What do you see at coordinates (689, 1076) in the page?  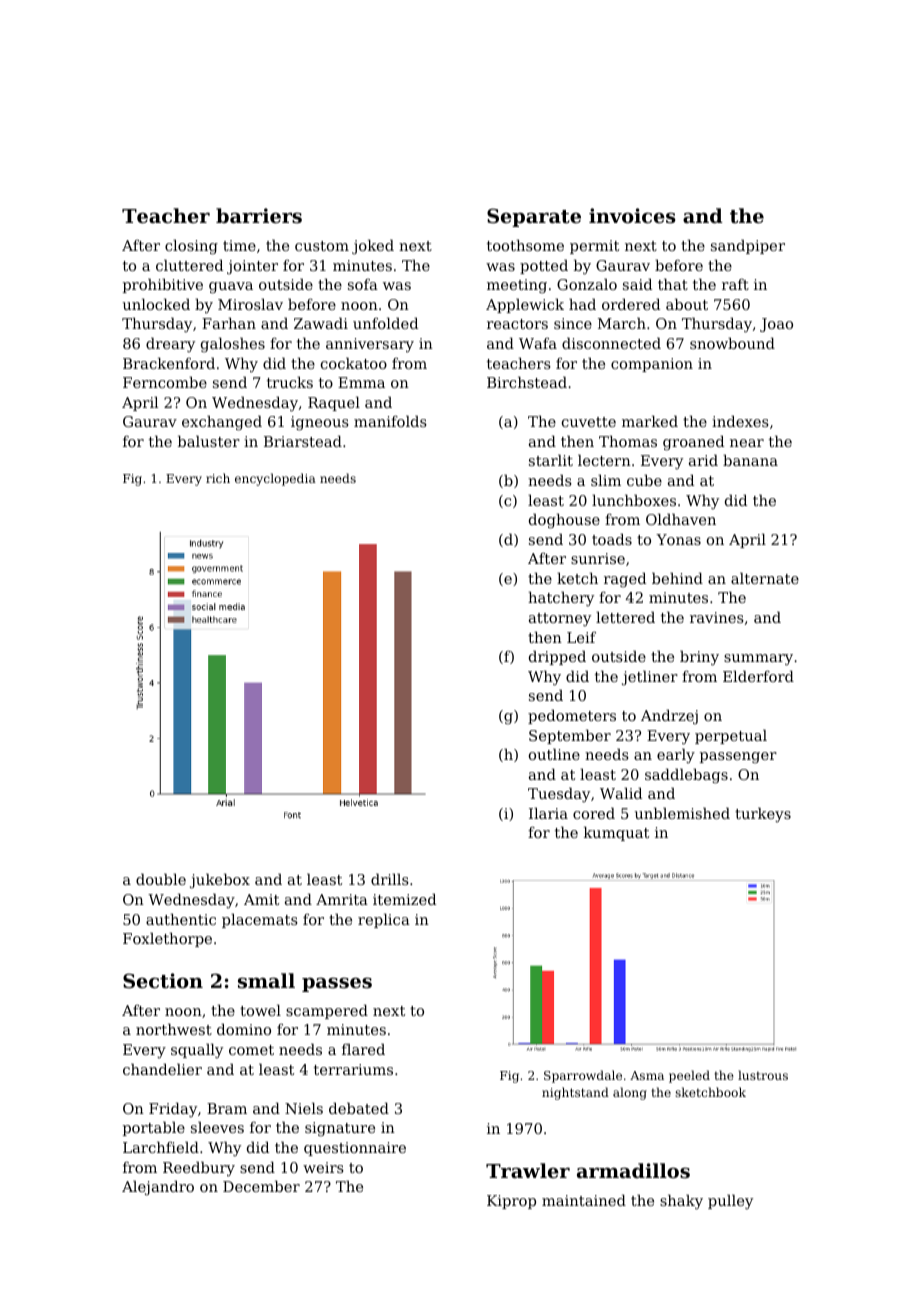 I see `peeled` at bounding box center [689, 1076].
